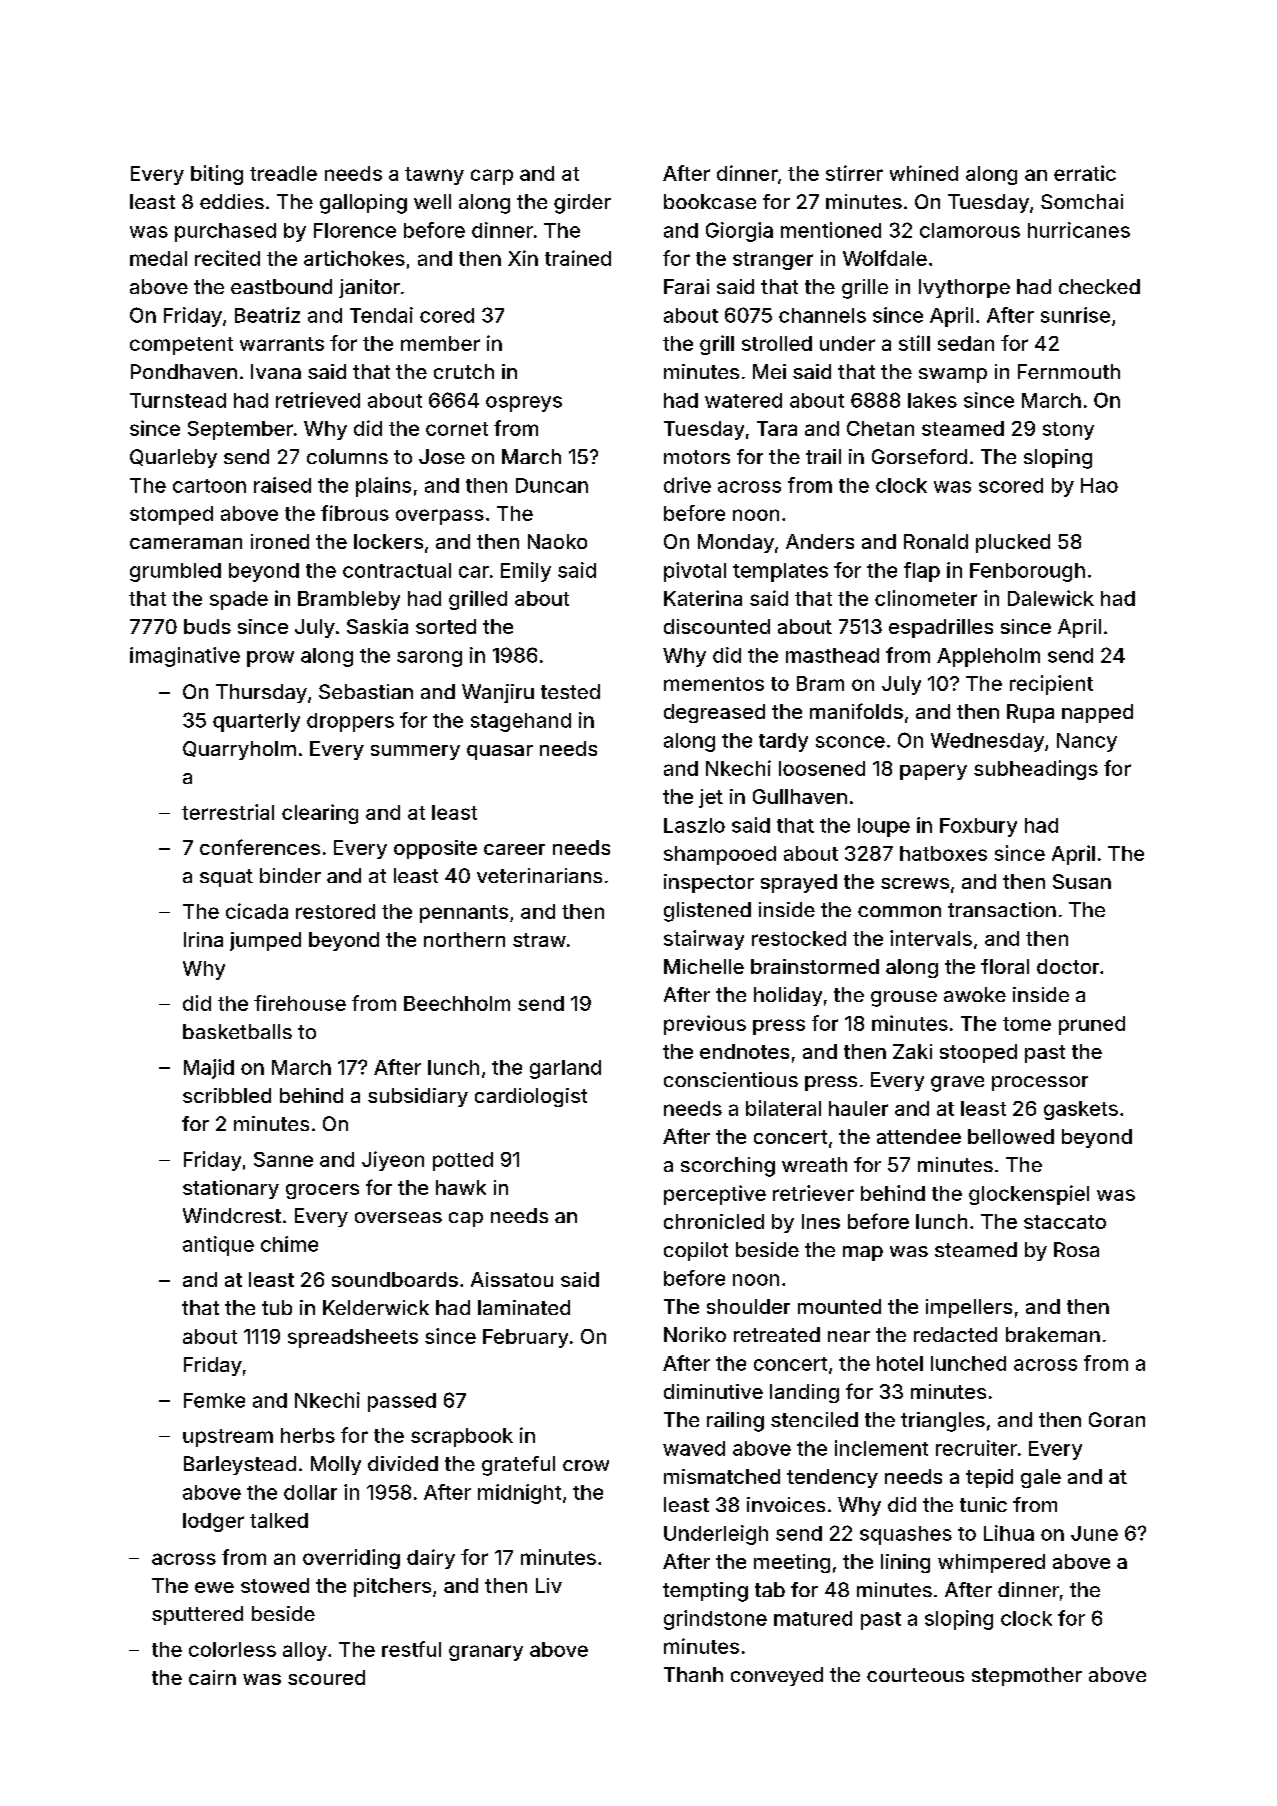 The height and width of the page is (1806, 1277). I want to click on alloy, so click(305, 1651).
